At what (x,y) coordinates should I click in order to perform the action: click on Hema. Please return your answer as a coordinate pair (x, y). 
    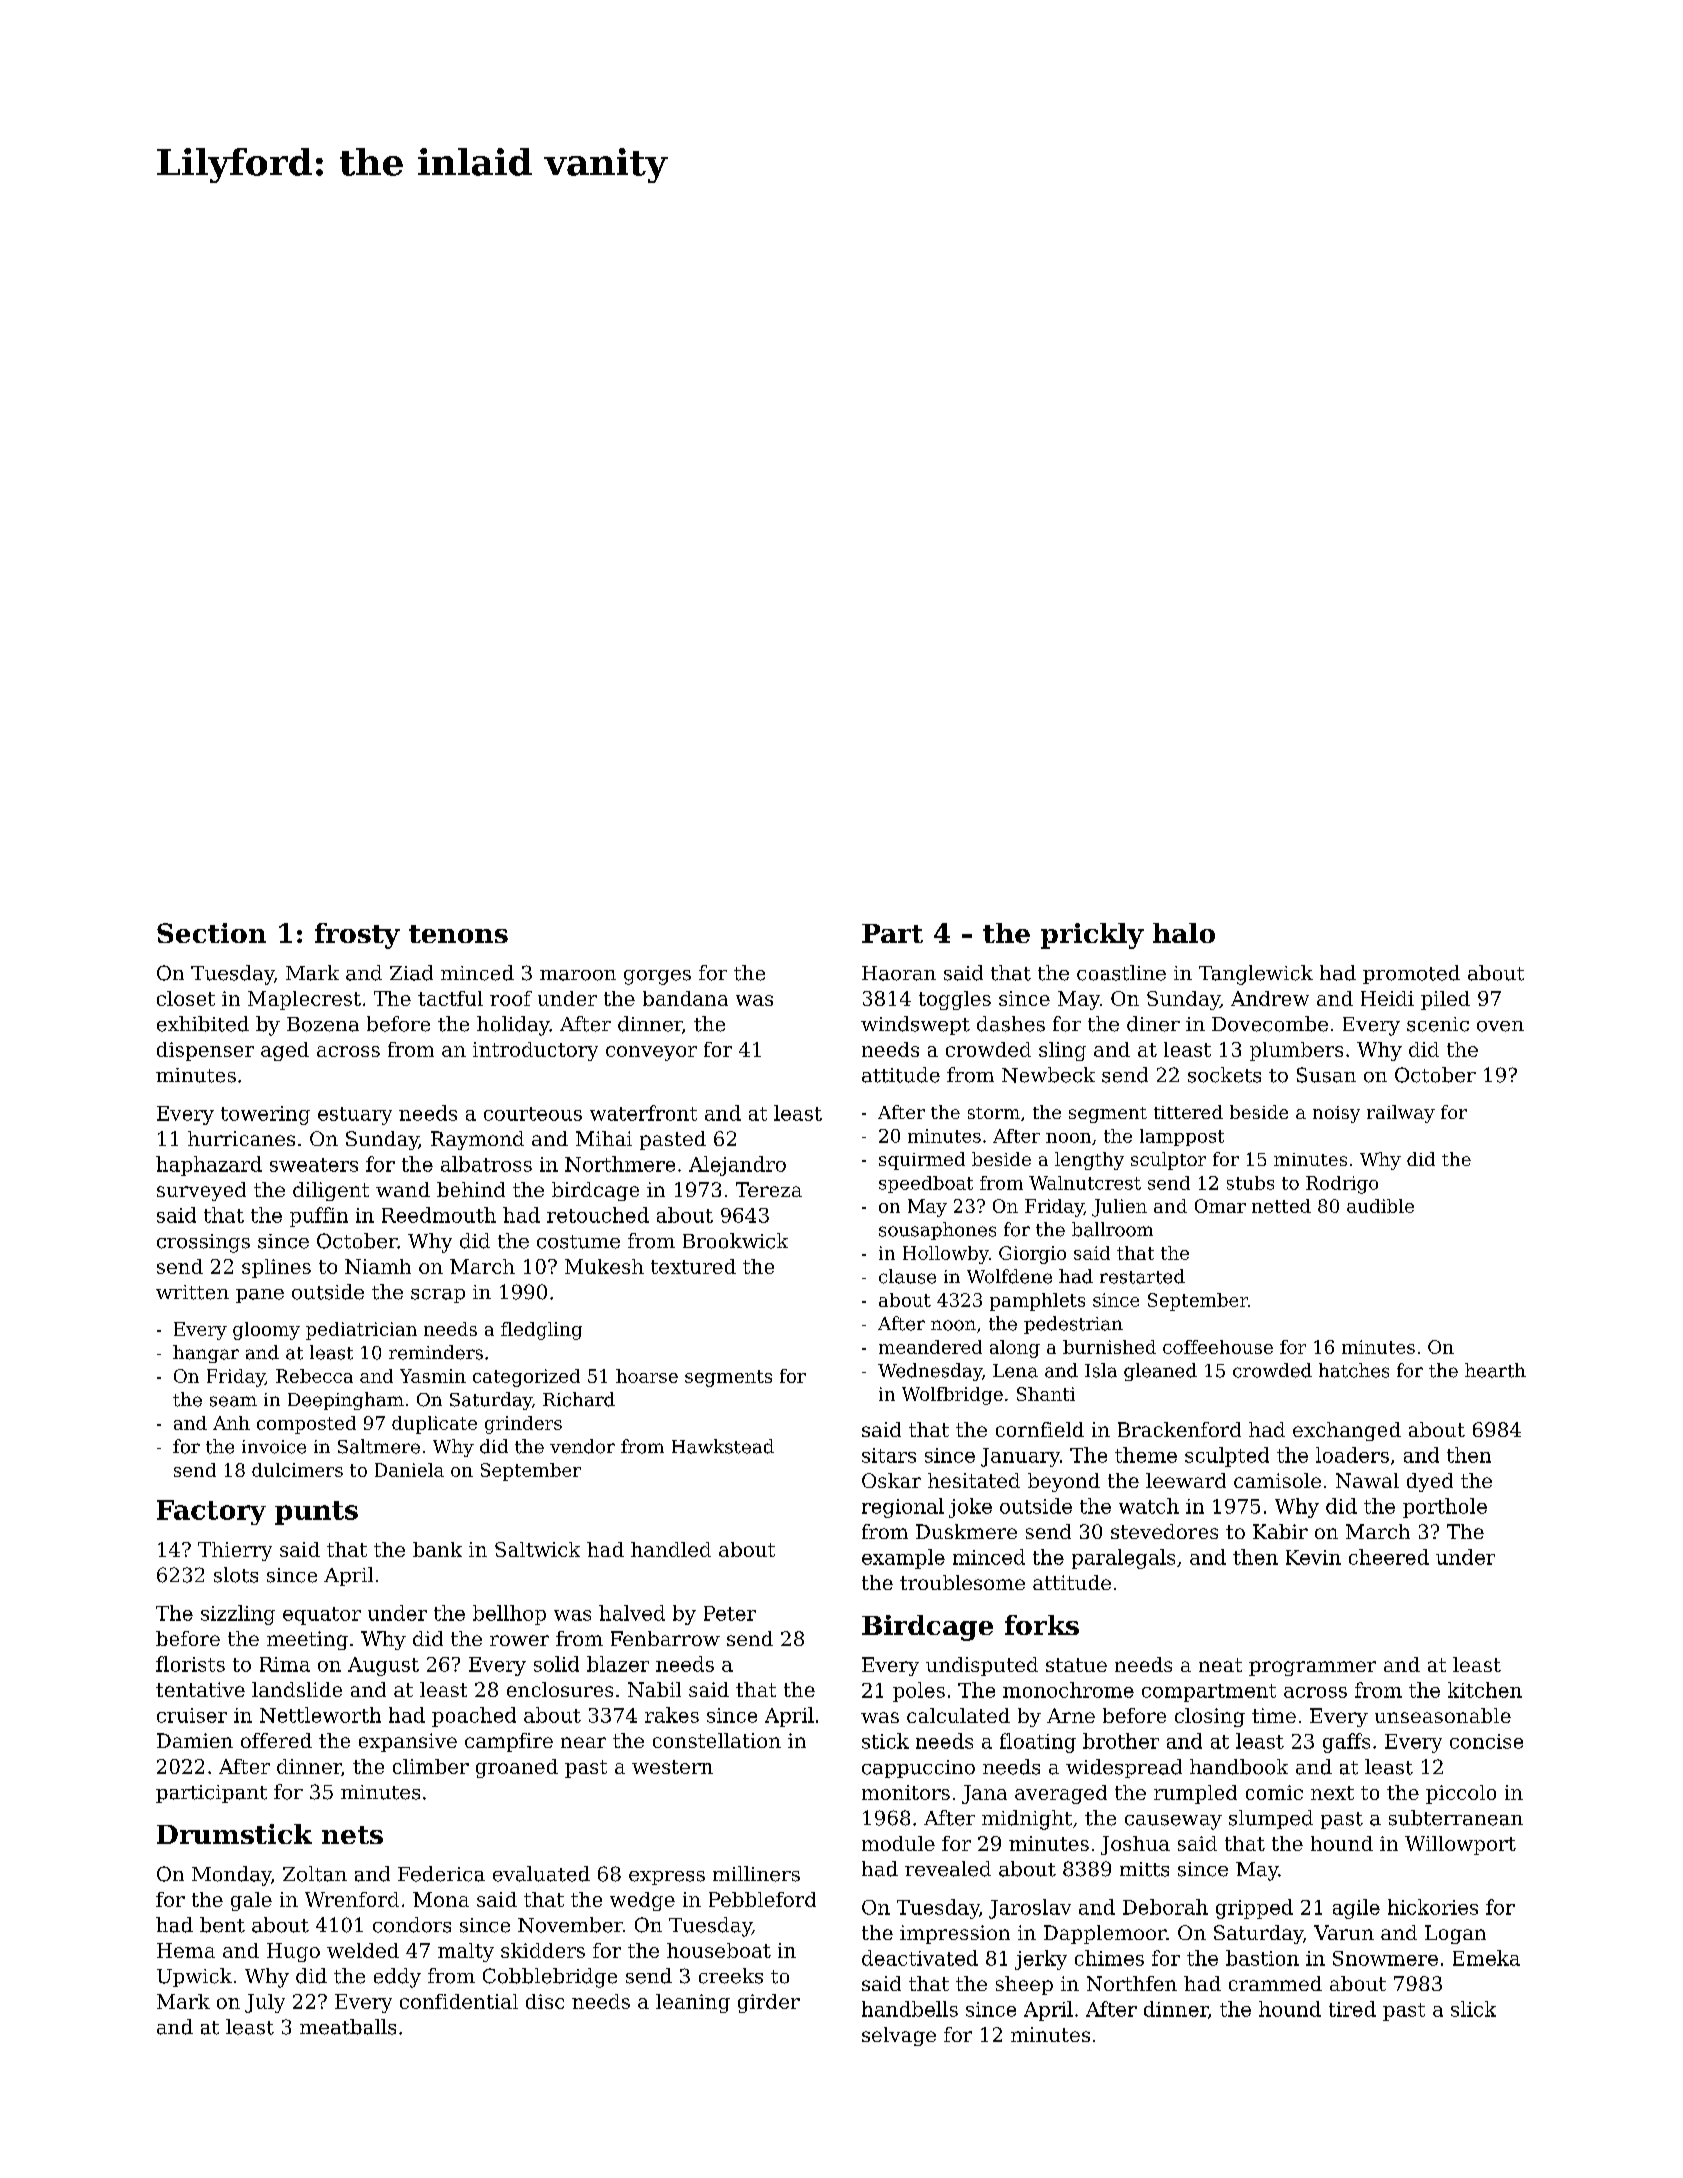
    Looking at the image, I should click on (186, 1950).
